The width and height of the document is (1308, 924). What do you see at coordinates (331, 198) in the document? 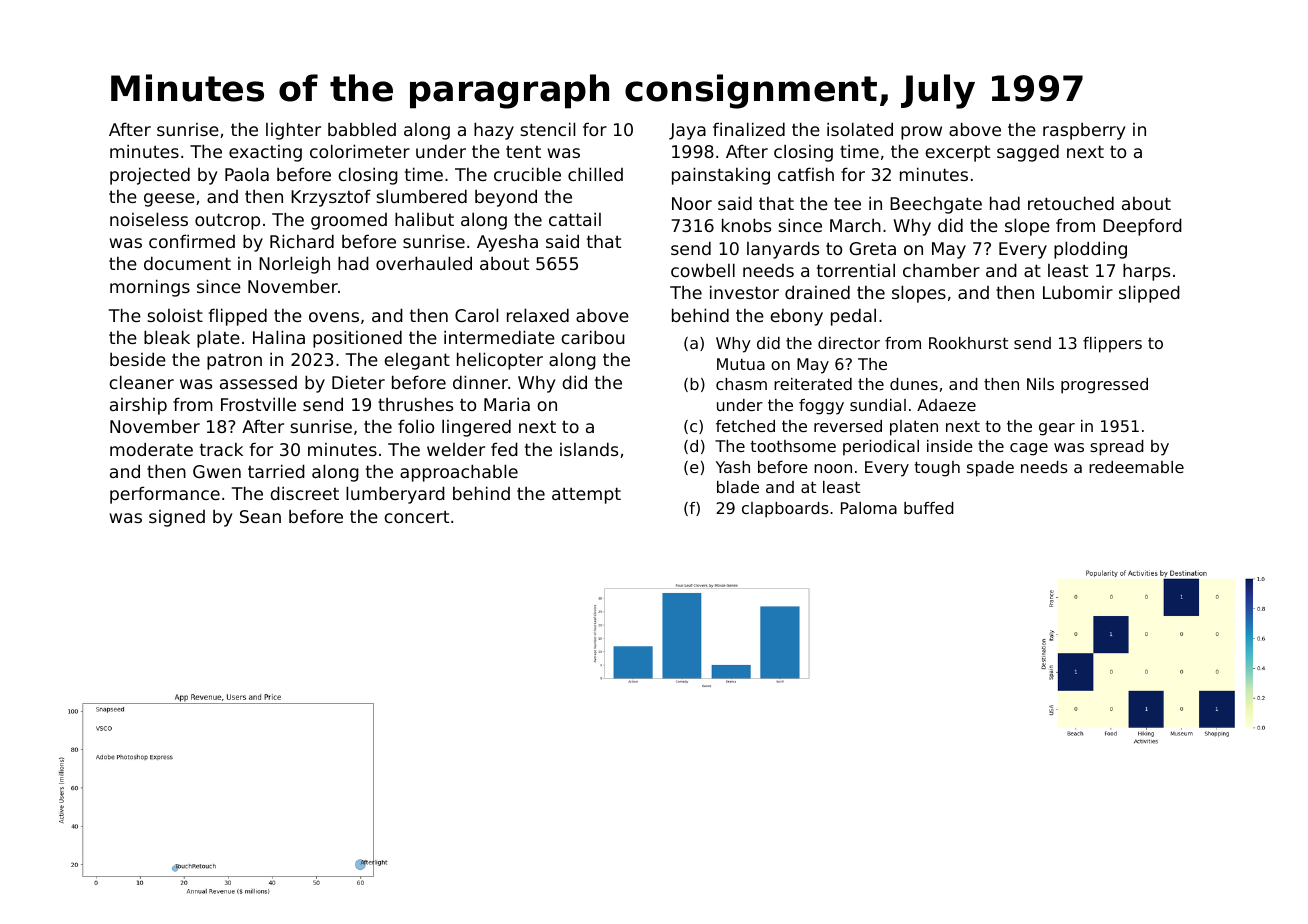
I see `Krzysztof` at bounding box center [331, 198].
